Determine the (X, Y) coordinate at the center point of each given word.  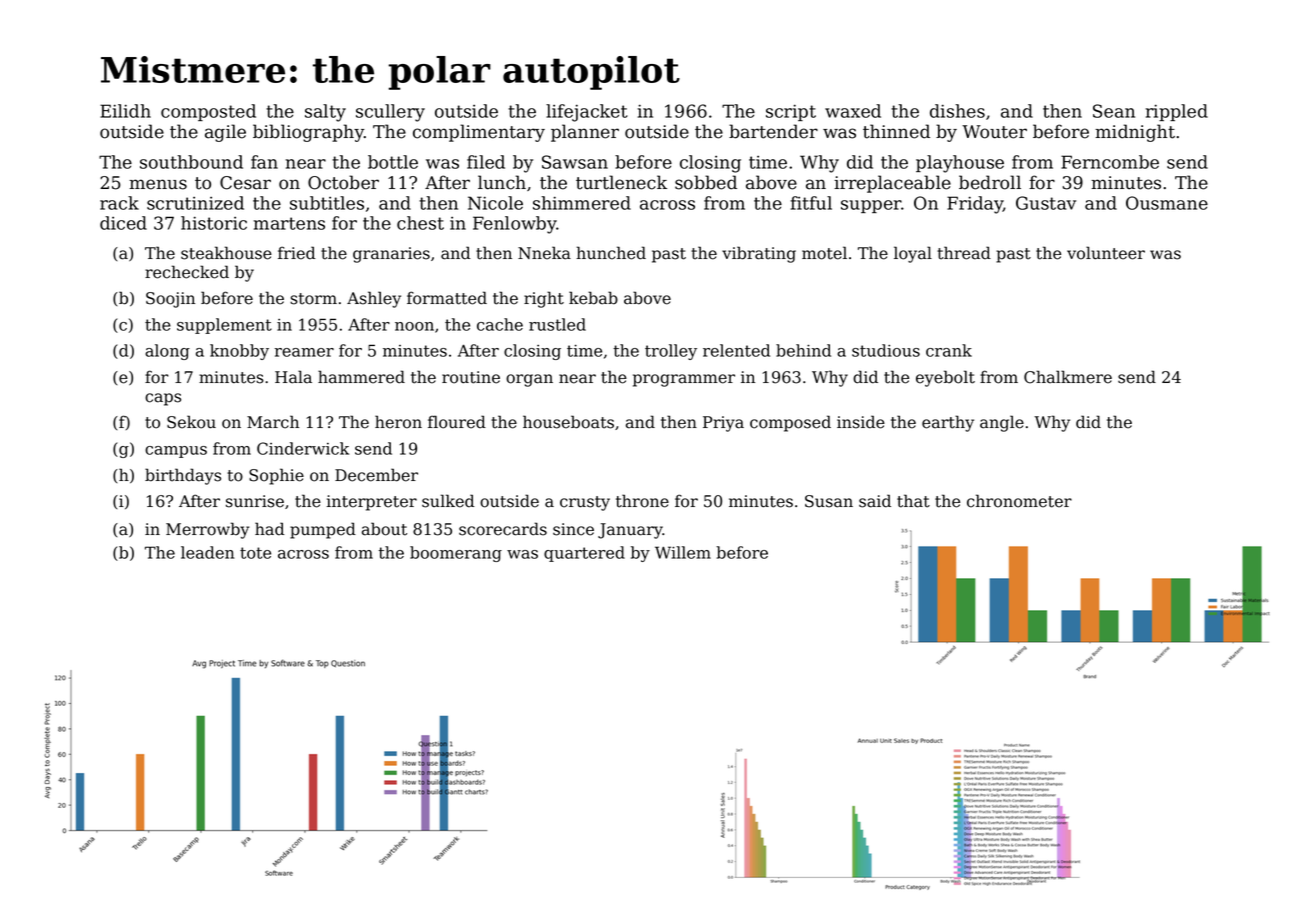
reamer (304, 352)
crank (949, 350)
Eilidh (125, 111)
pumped (323, 530)
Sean (1114, 111)
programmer (684, 380)
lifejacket (587, 113)
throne (642, 501)
